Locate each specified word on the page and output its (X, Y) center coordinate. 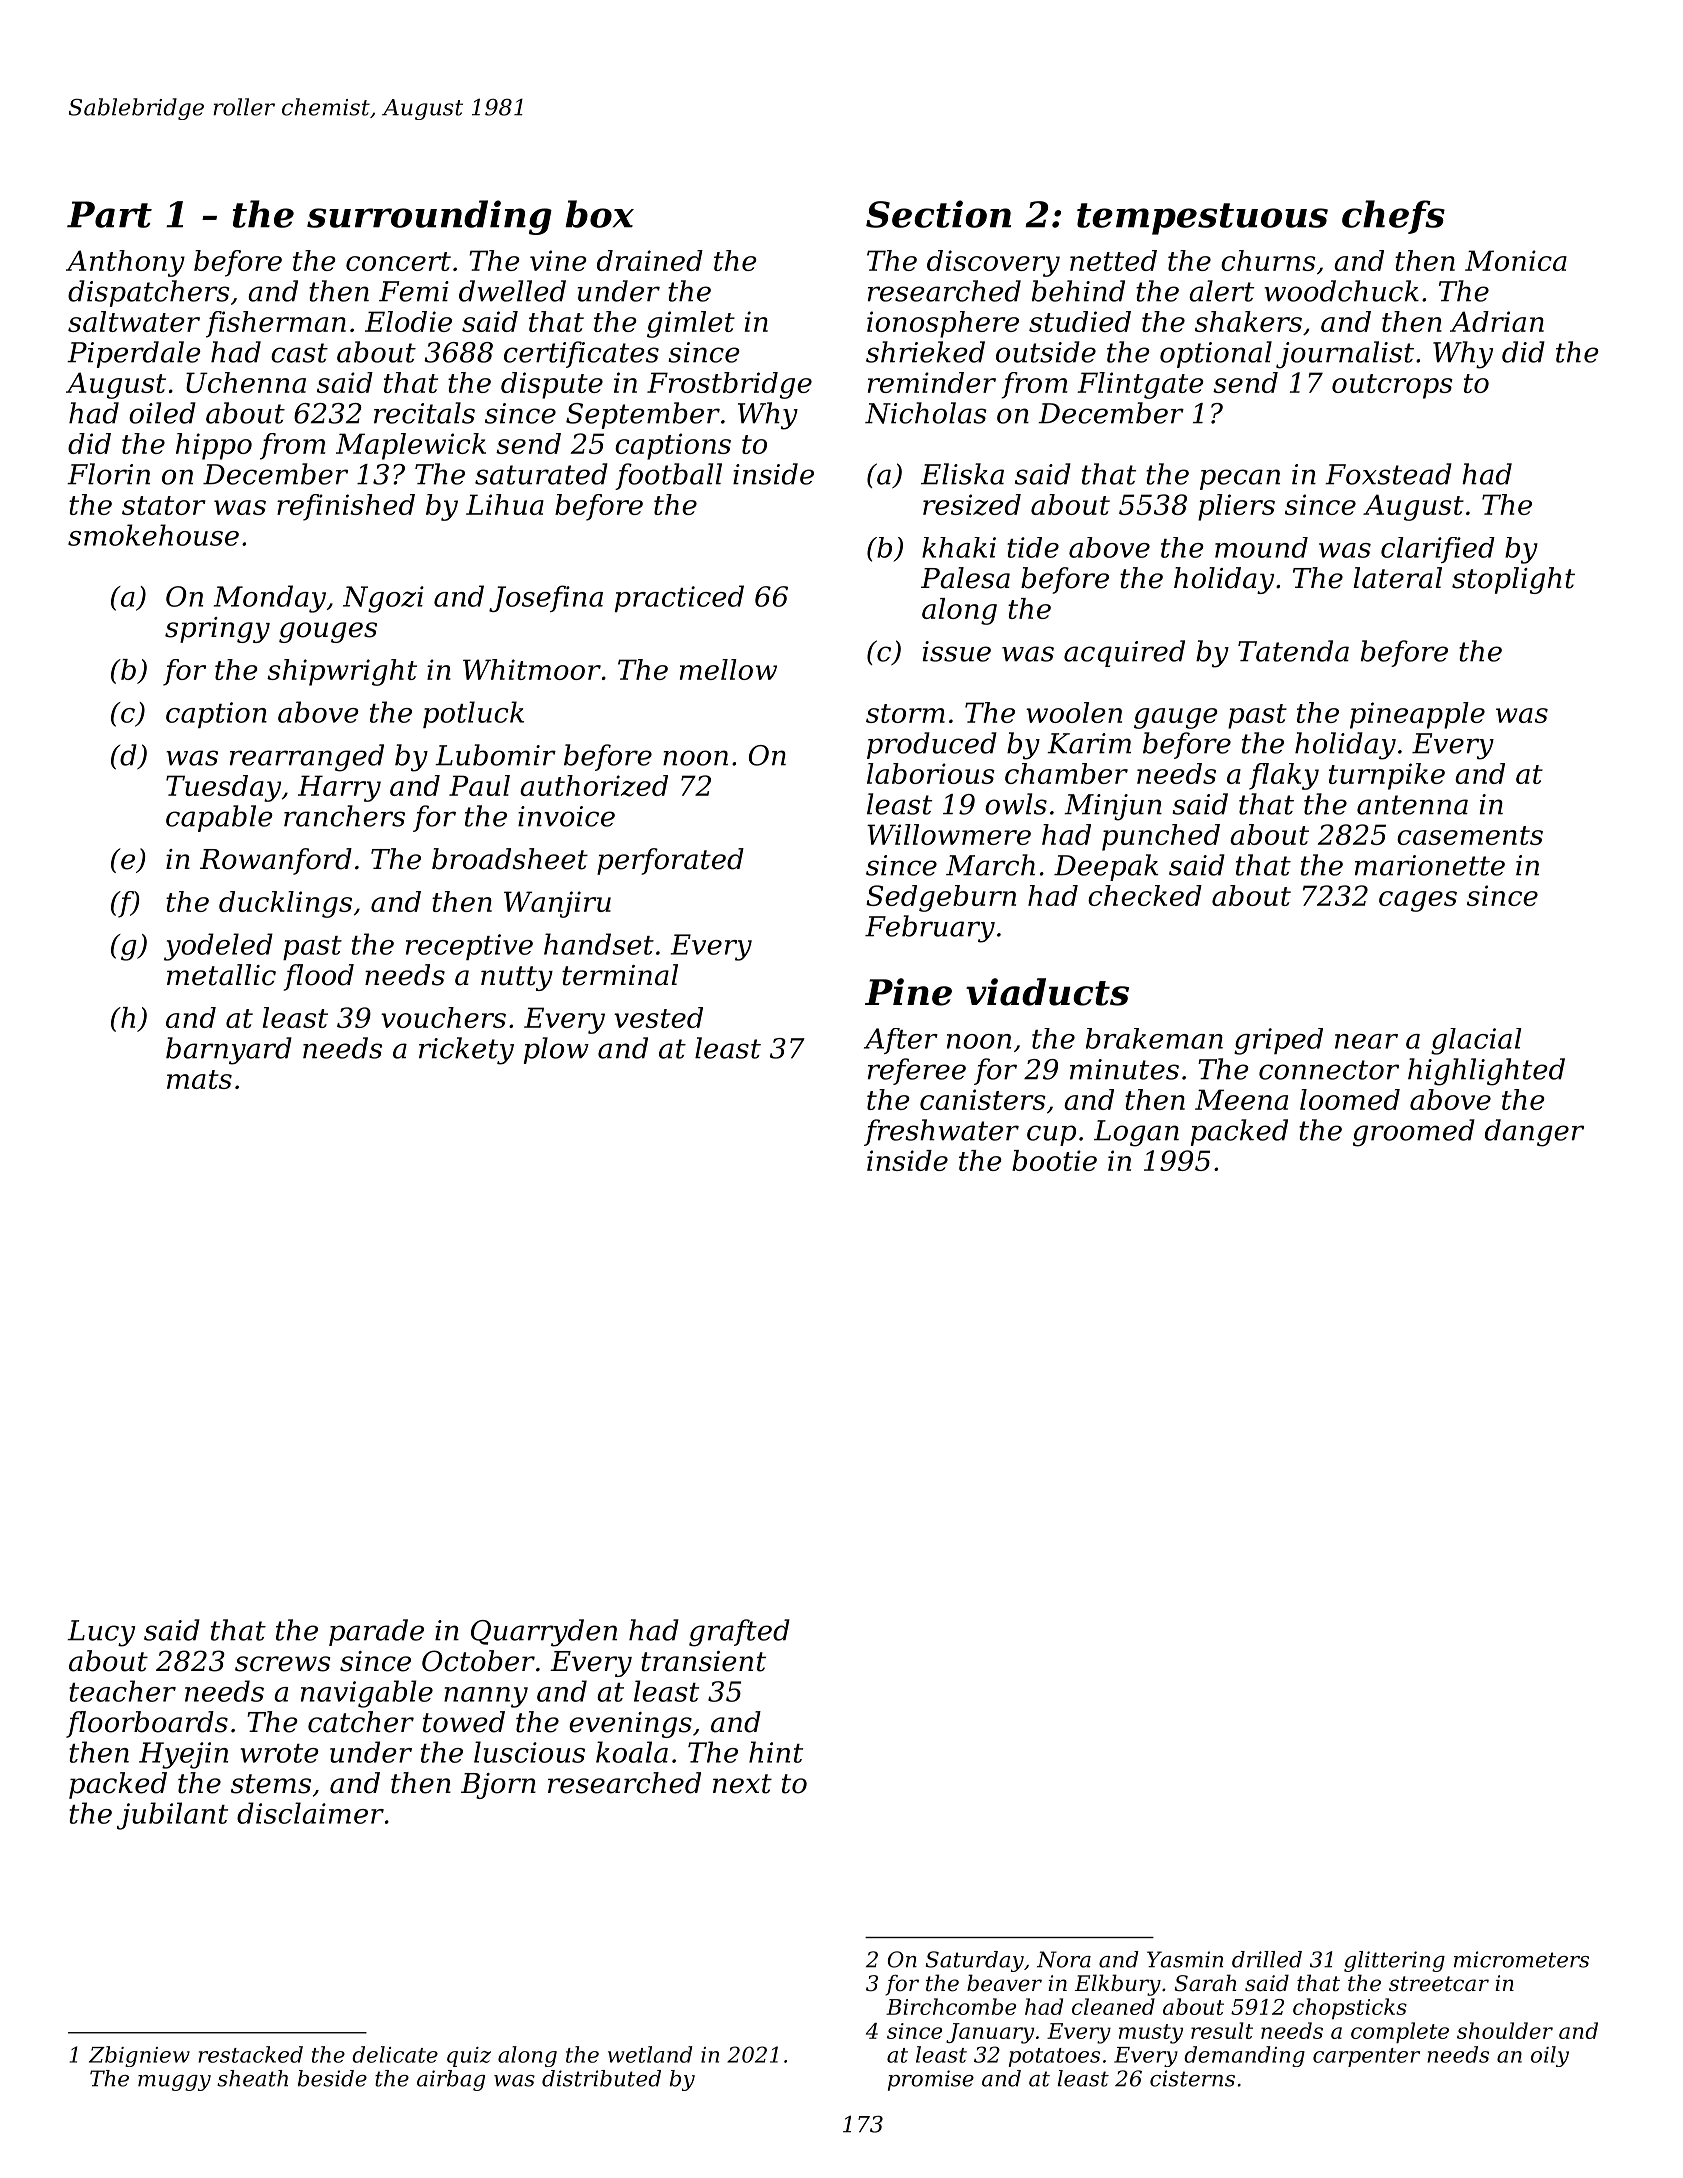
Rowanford (276, 861)
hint (776, 1752)
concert (398, 261)
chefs (1393, 217)
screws (282, 1664)
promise (931, 2080)
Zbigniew (139, 2056)
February (930, 929)
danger (1534, 1133)
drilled (1267, 1959)
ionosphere (943, 324)
